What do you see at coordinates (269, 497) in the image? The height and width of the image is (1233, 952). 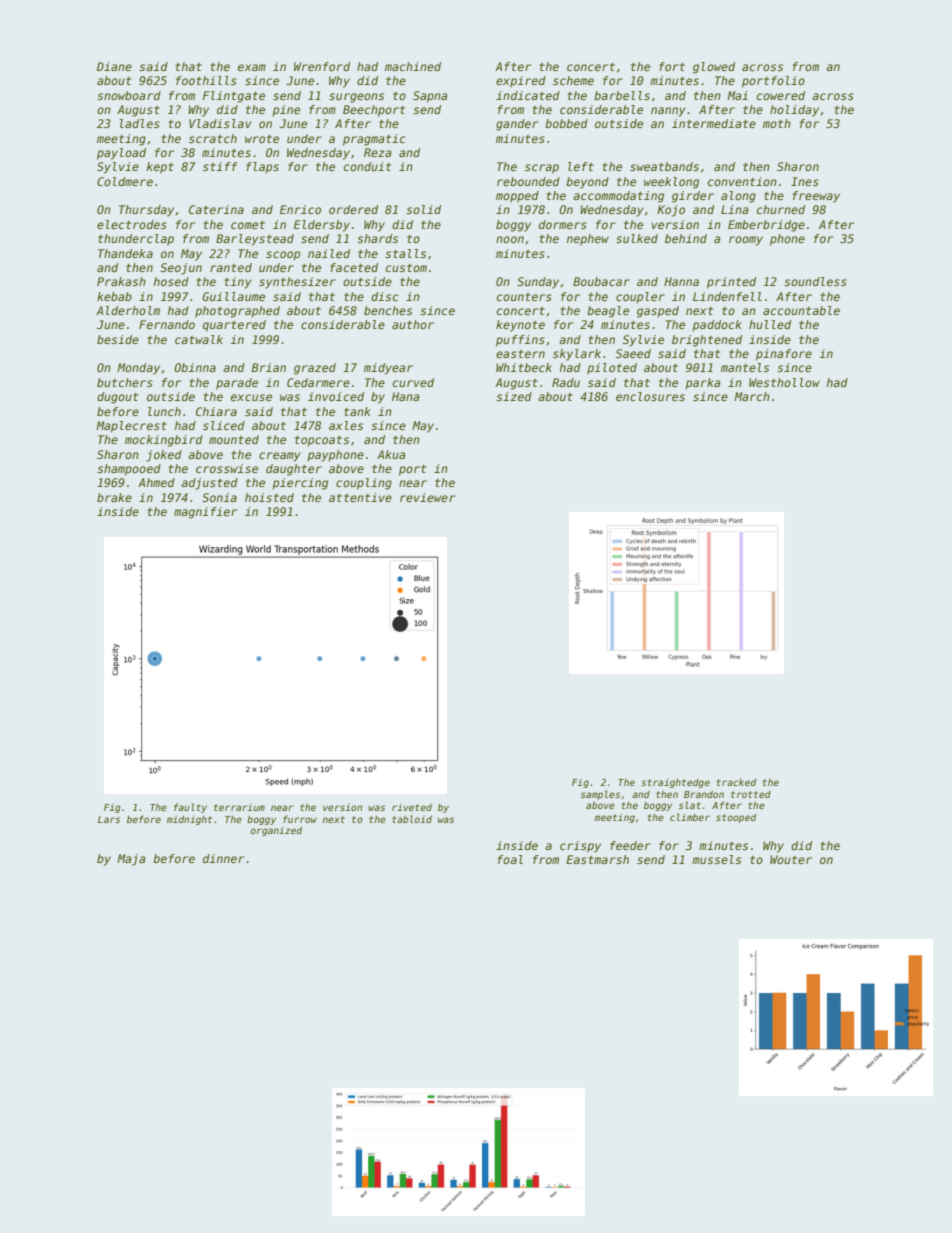 I see `hoisted` at bounding box center [269, 497].
